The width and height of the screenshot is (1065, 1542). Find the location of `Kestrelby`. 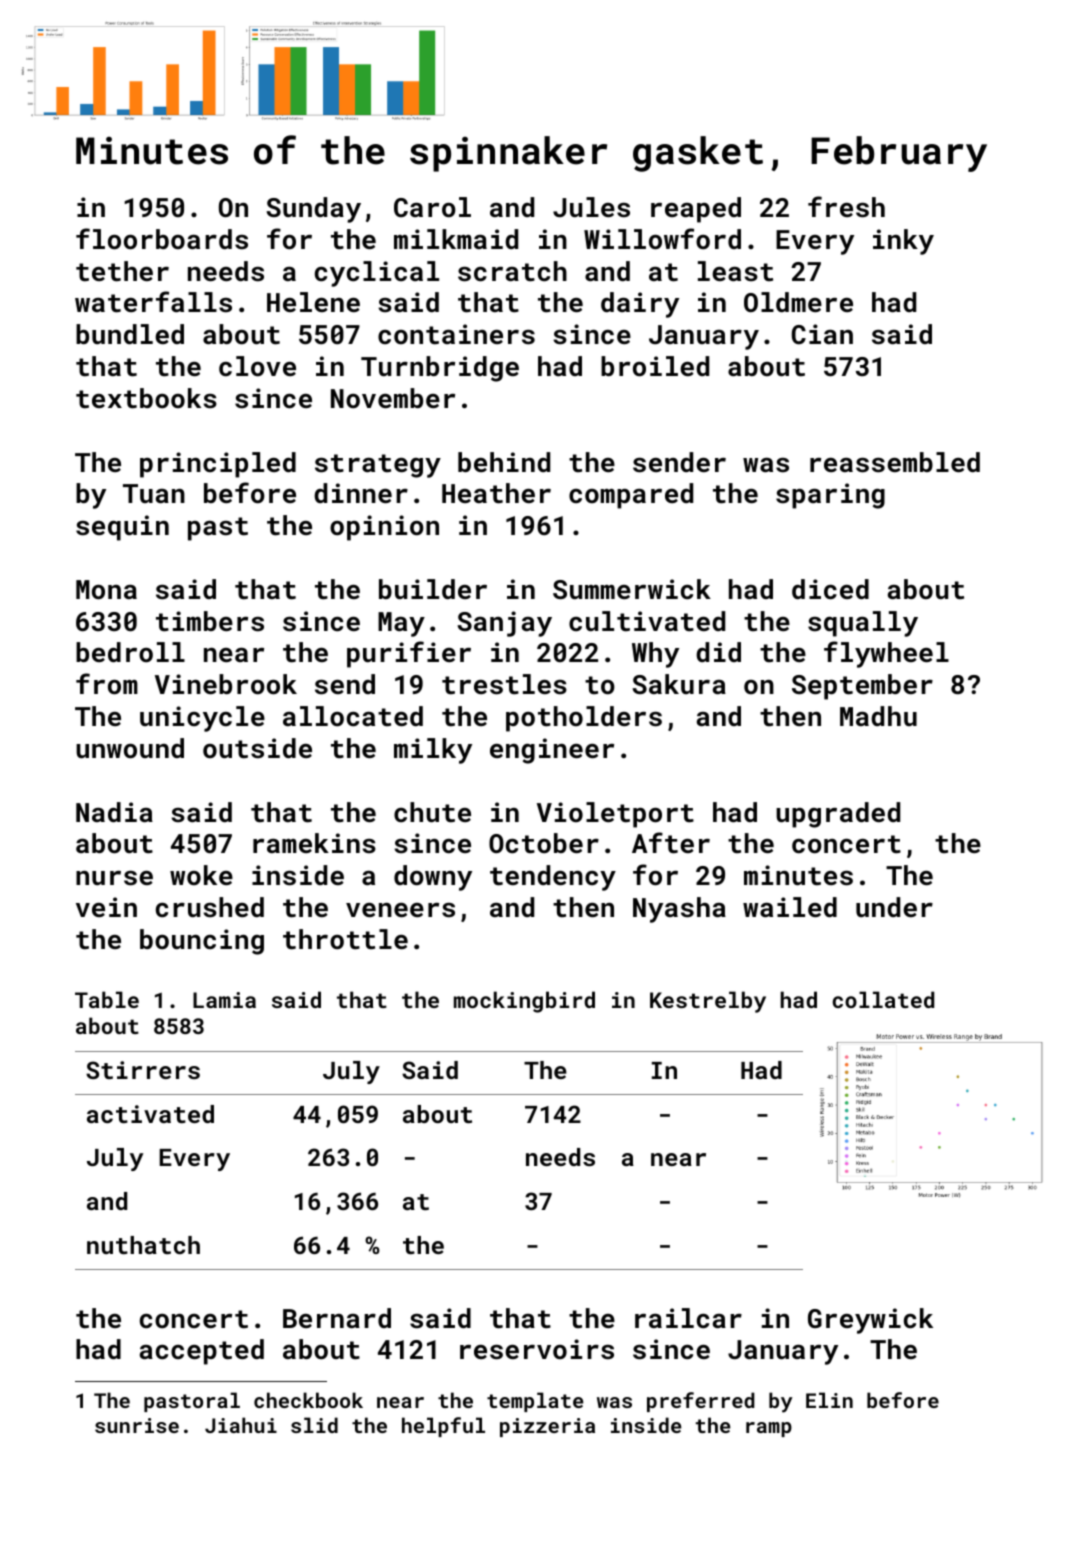

Kestrelby is located at coordinates (708, 1002).
